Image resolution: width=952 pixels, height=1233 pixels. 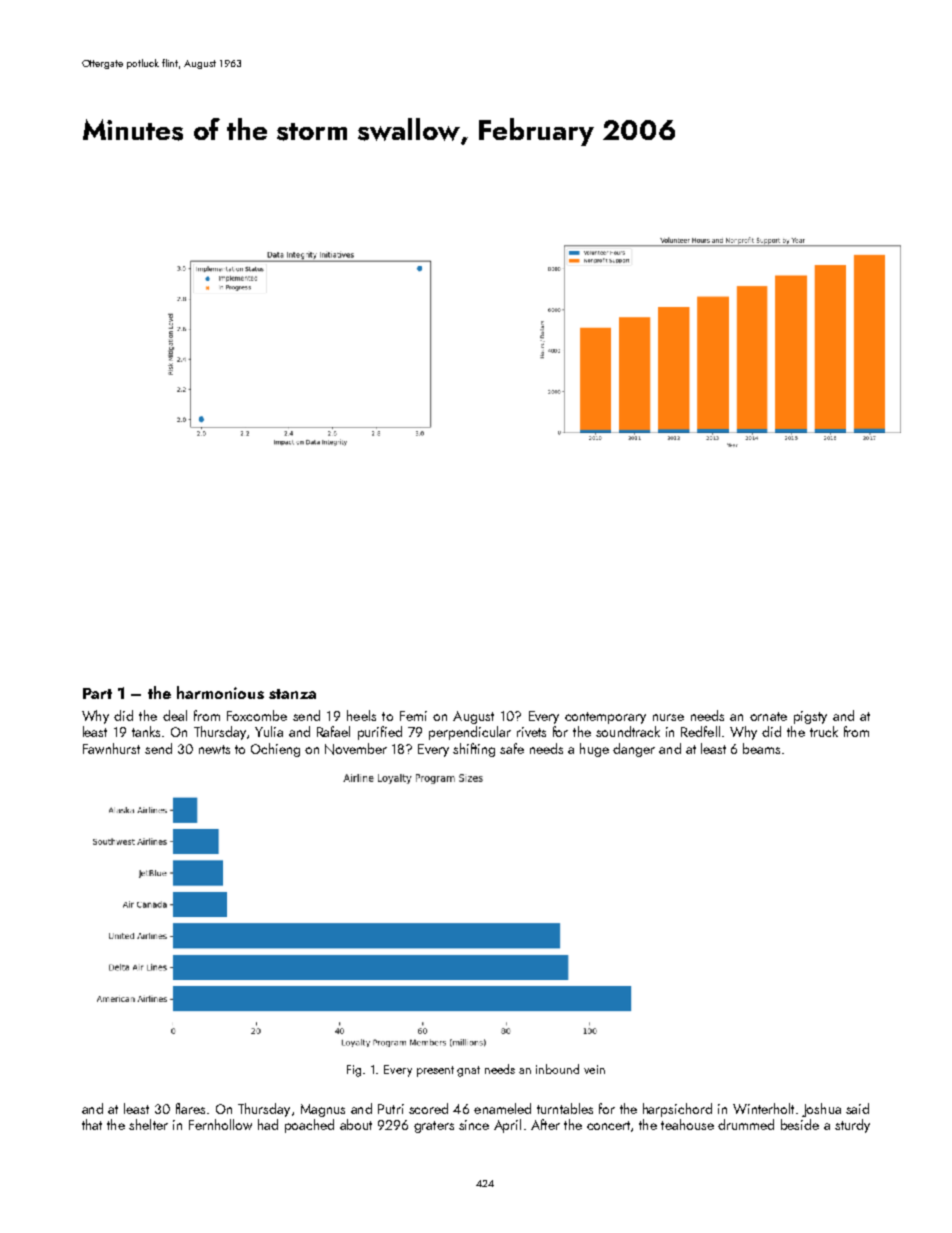 What do you see at coordinates (557, 1069) in the screenshot?
I see `inbound` at bounding box center [557, 1069].
